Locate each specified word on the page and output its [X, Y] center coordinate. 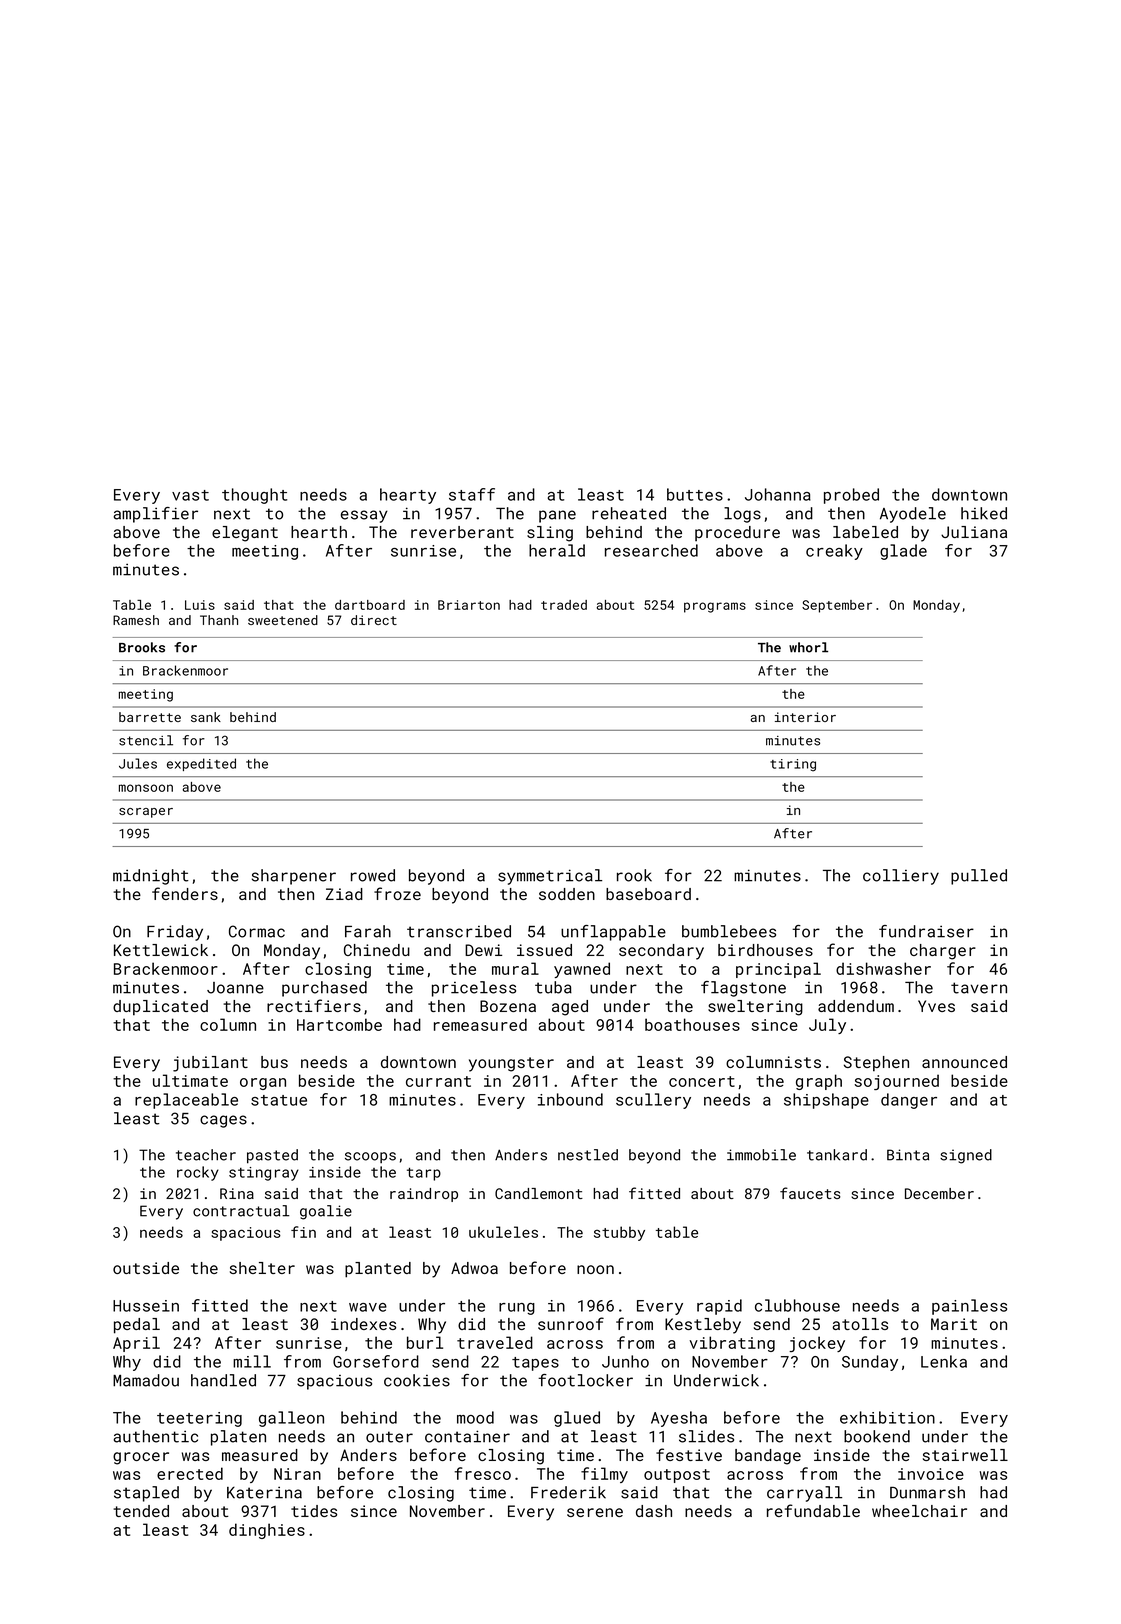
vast [190, 495]
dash [654, 1511]
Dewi [483, 950]
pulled [979, 877]
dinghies [267, 1531]
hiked [984, 513]
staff [472, 494]
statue [279, 1100]
